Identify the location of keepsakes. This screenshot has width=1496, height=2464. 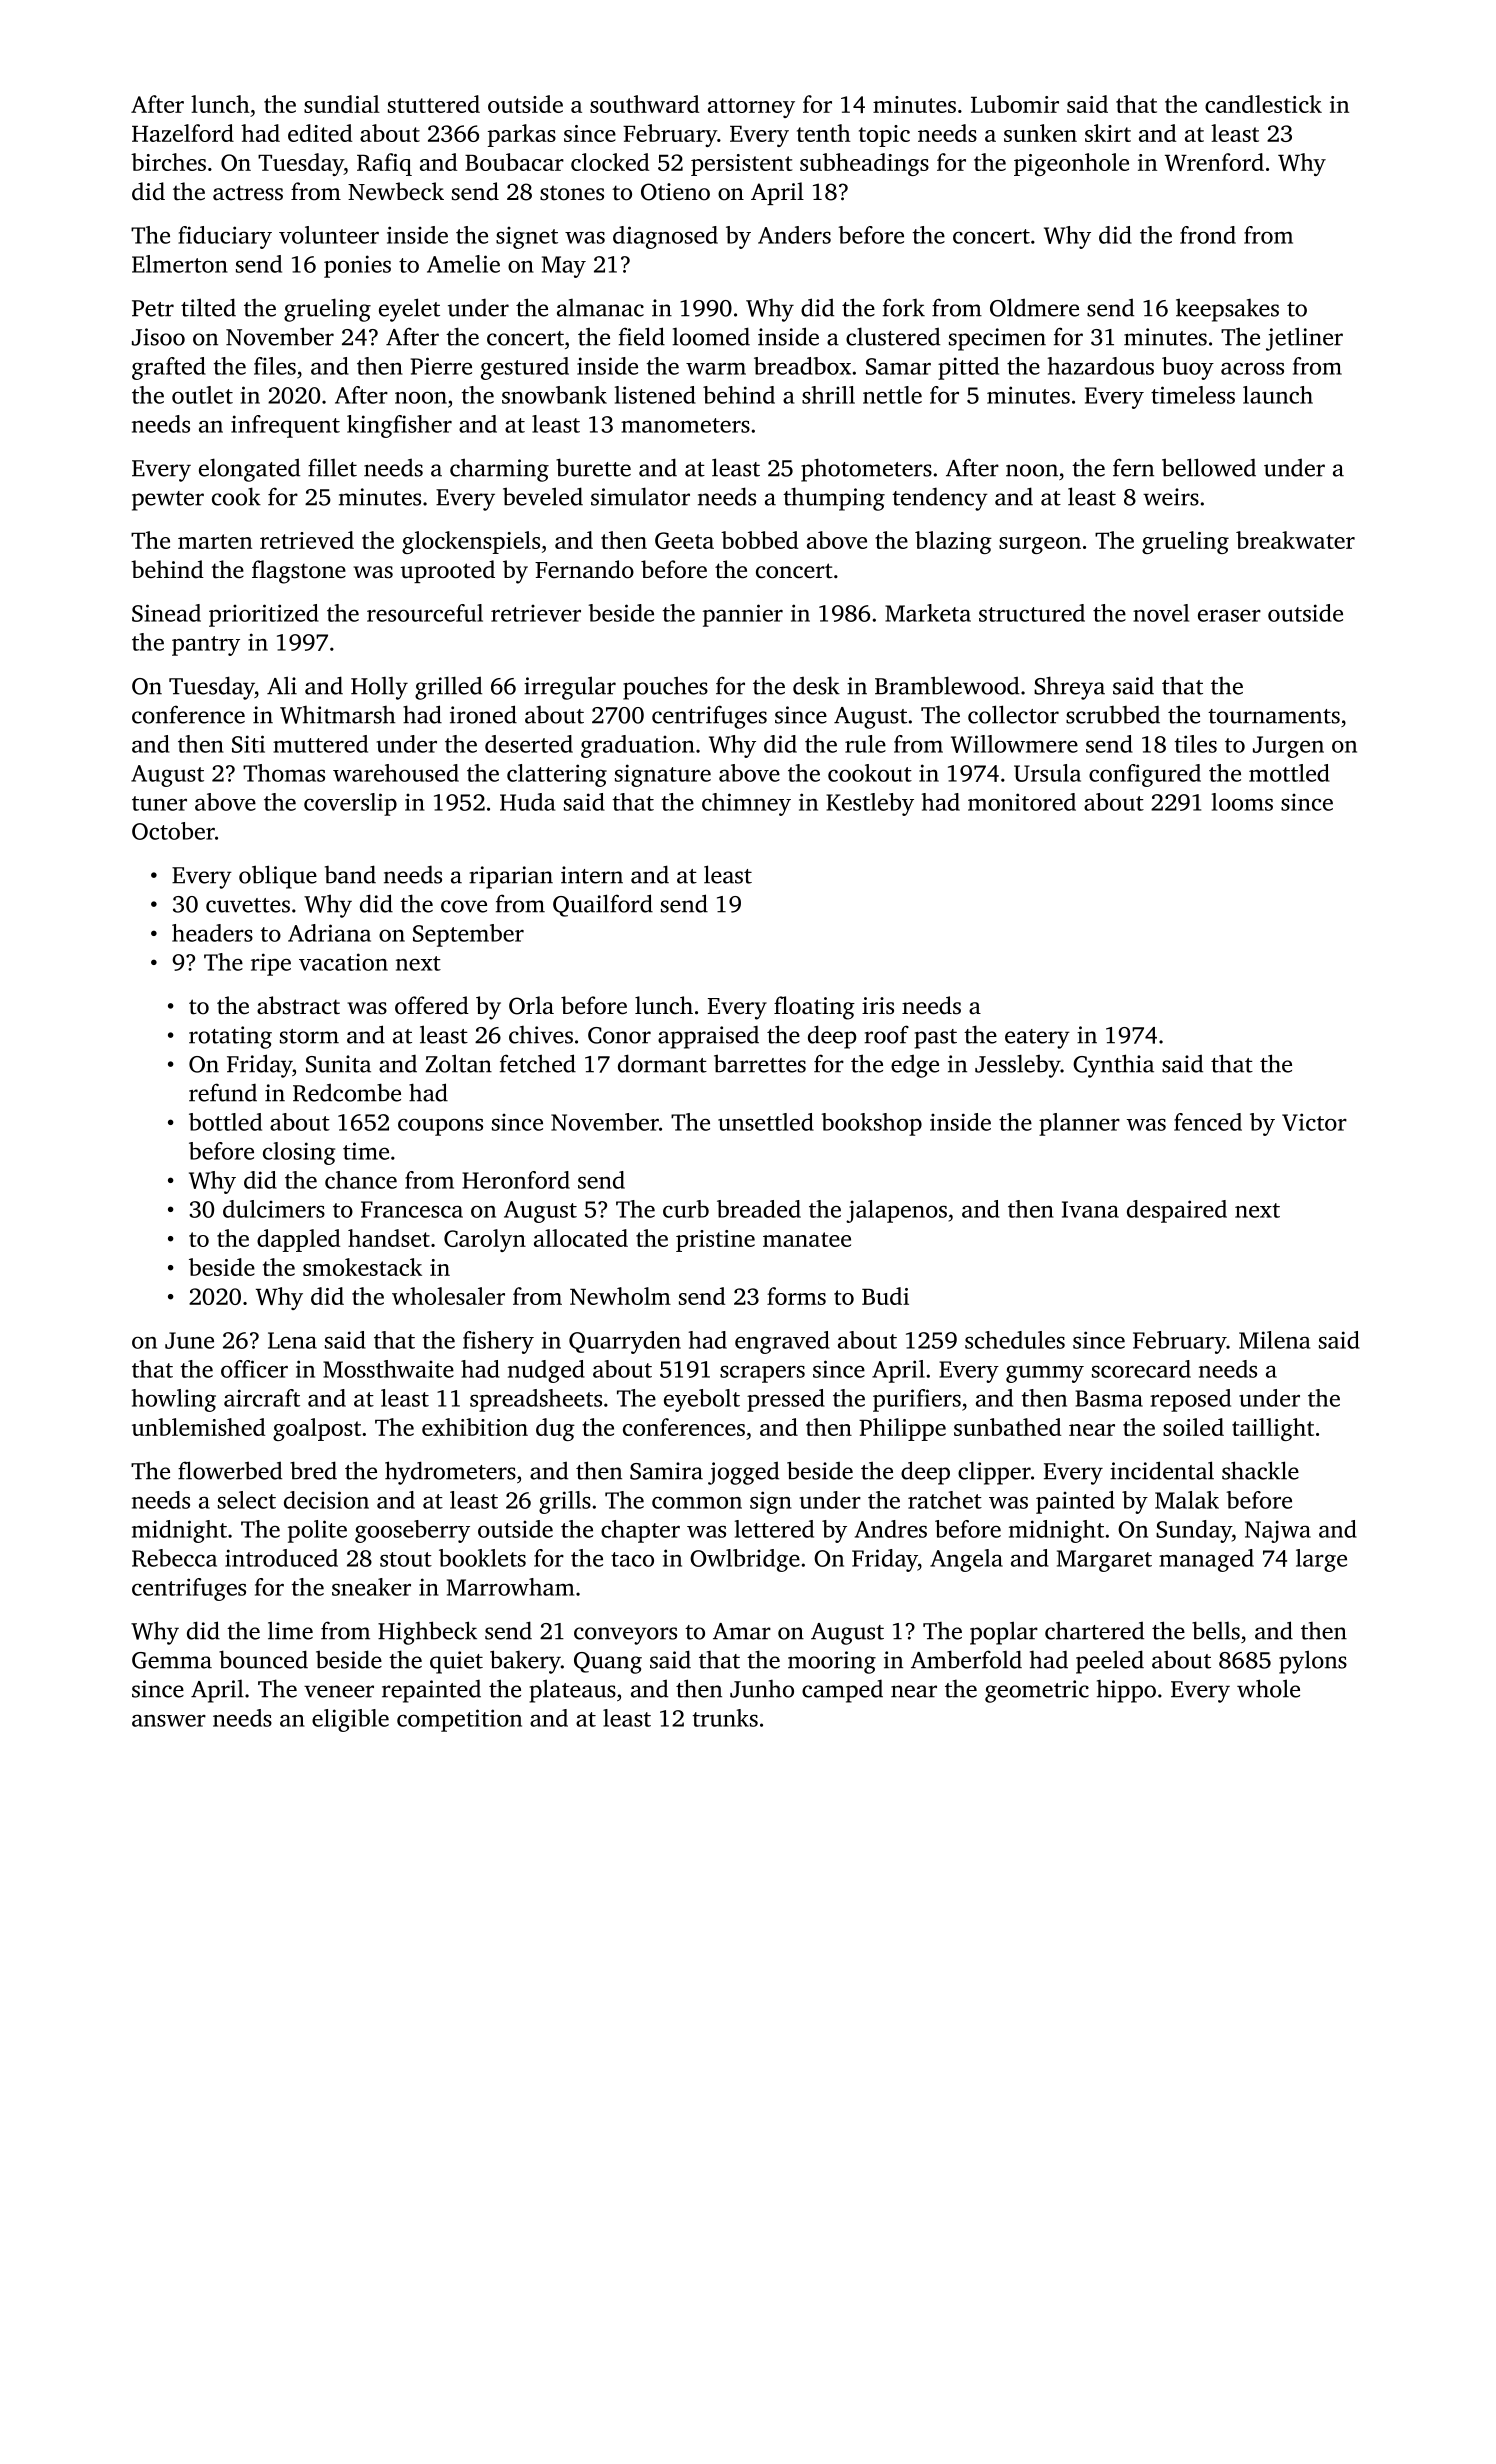
(1227, 310).
